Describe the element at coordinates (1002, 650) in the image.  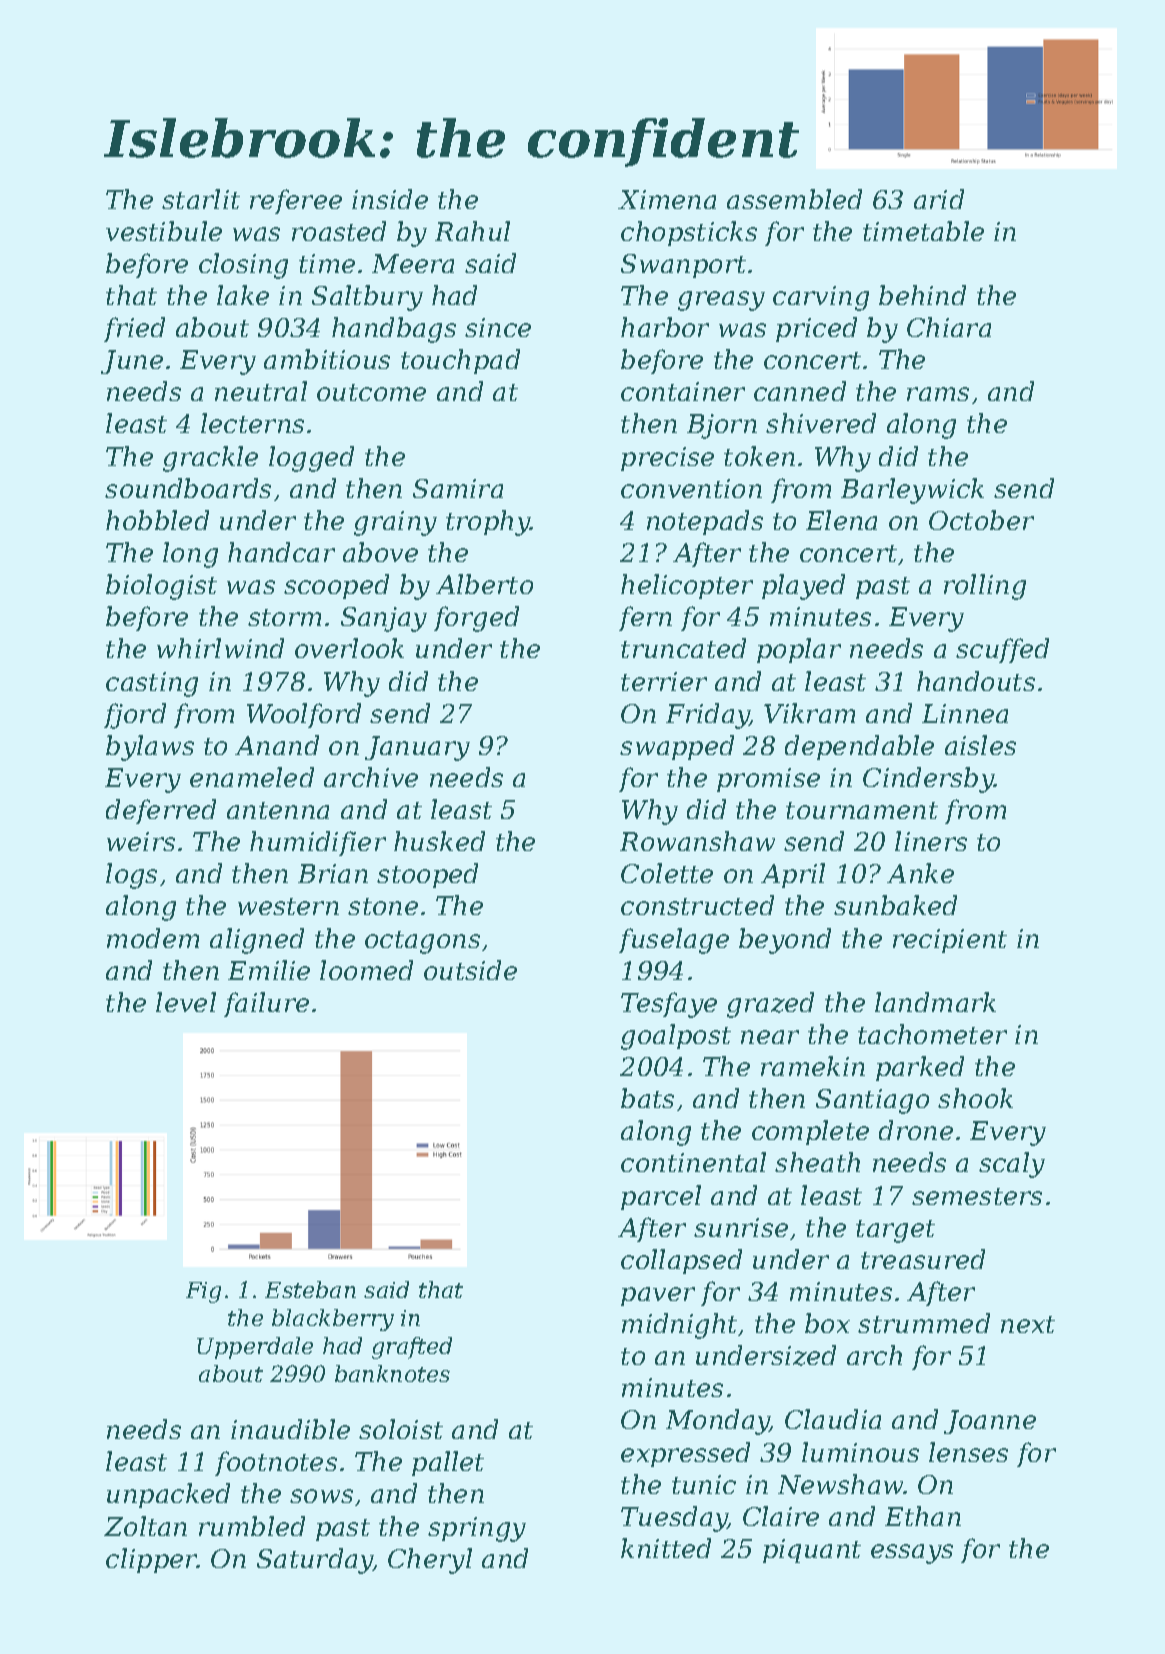
I see `scuffed` at that location.
